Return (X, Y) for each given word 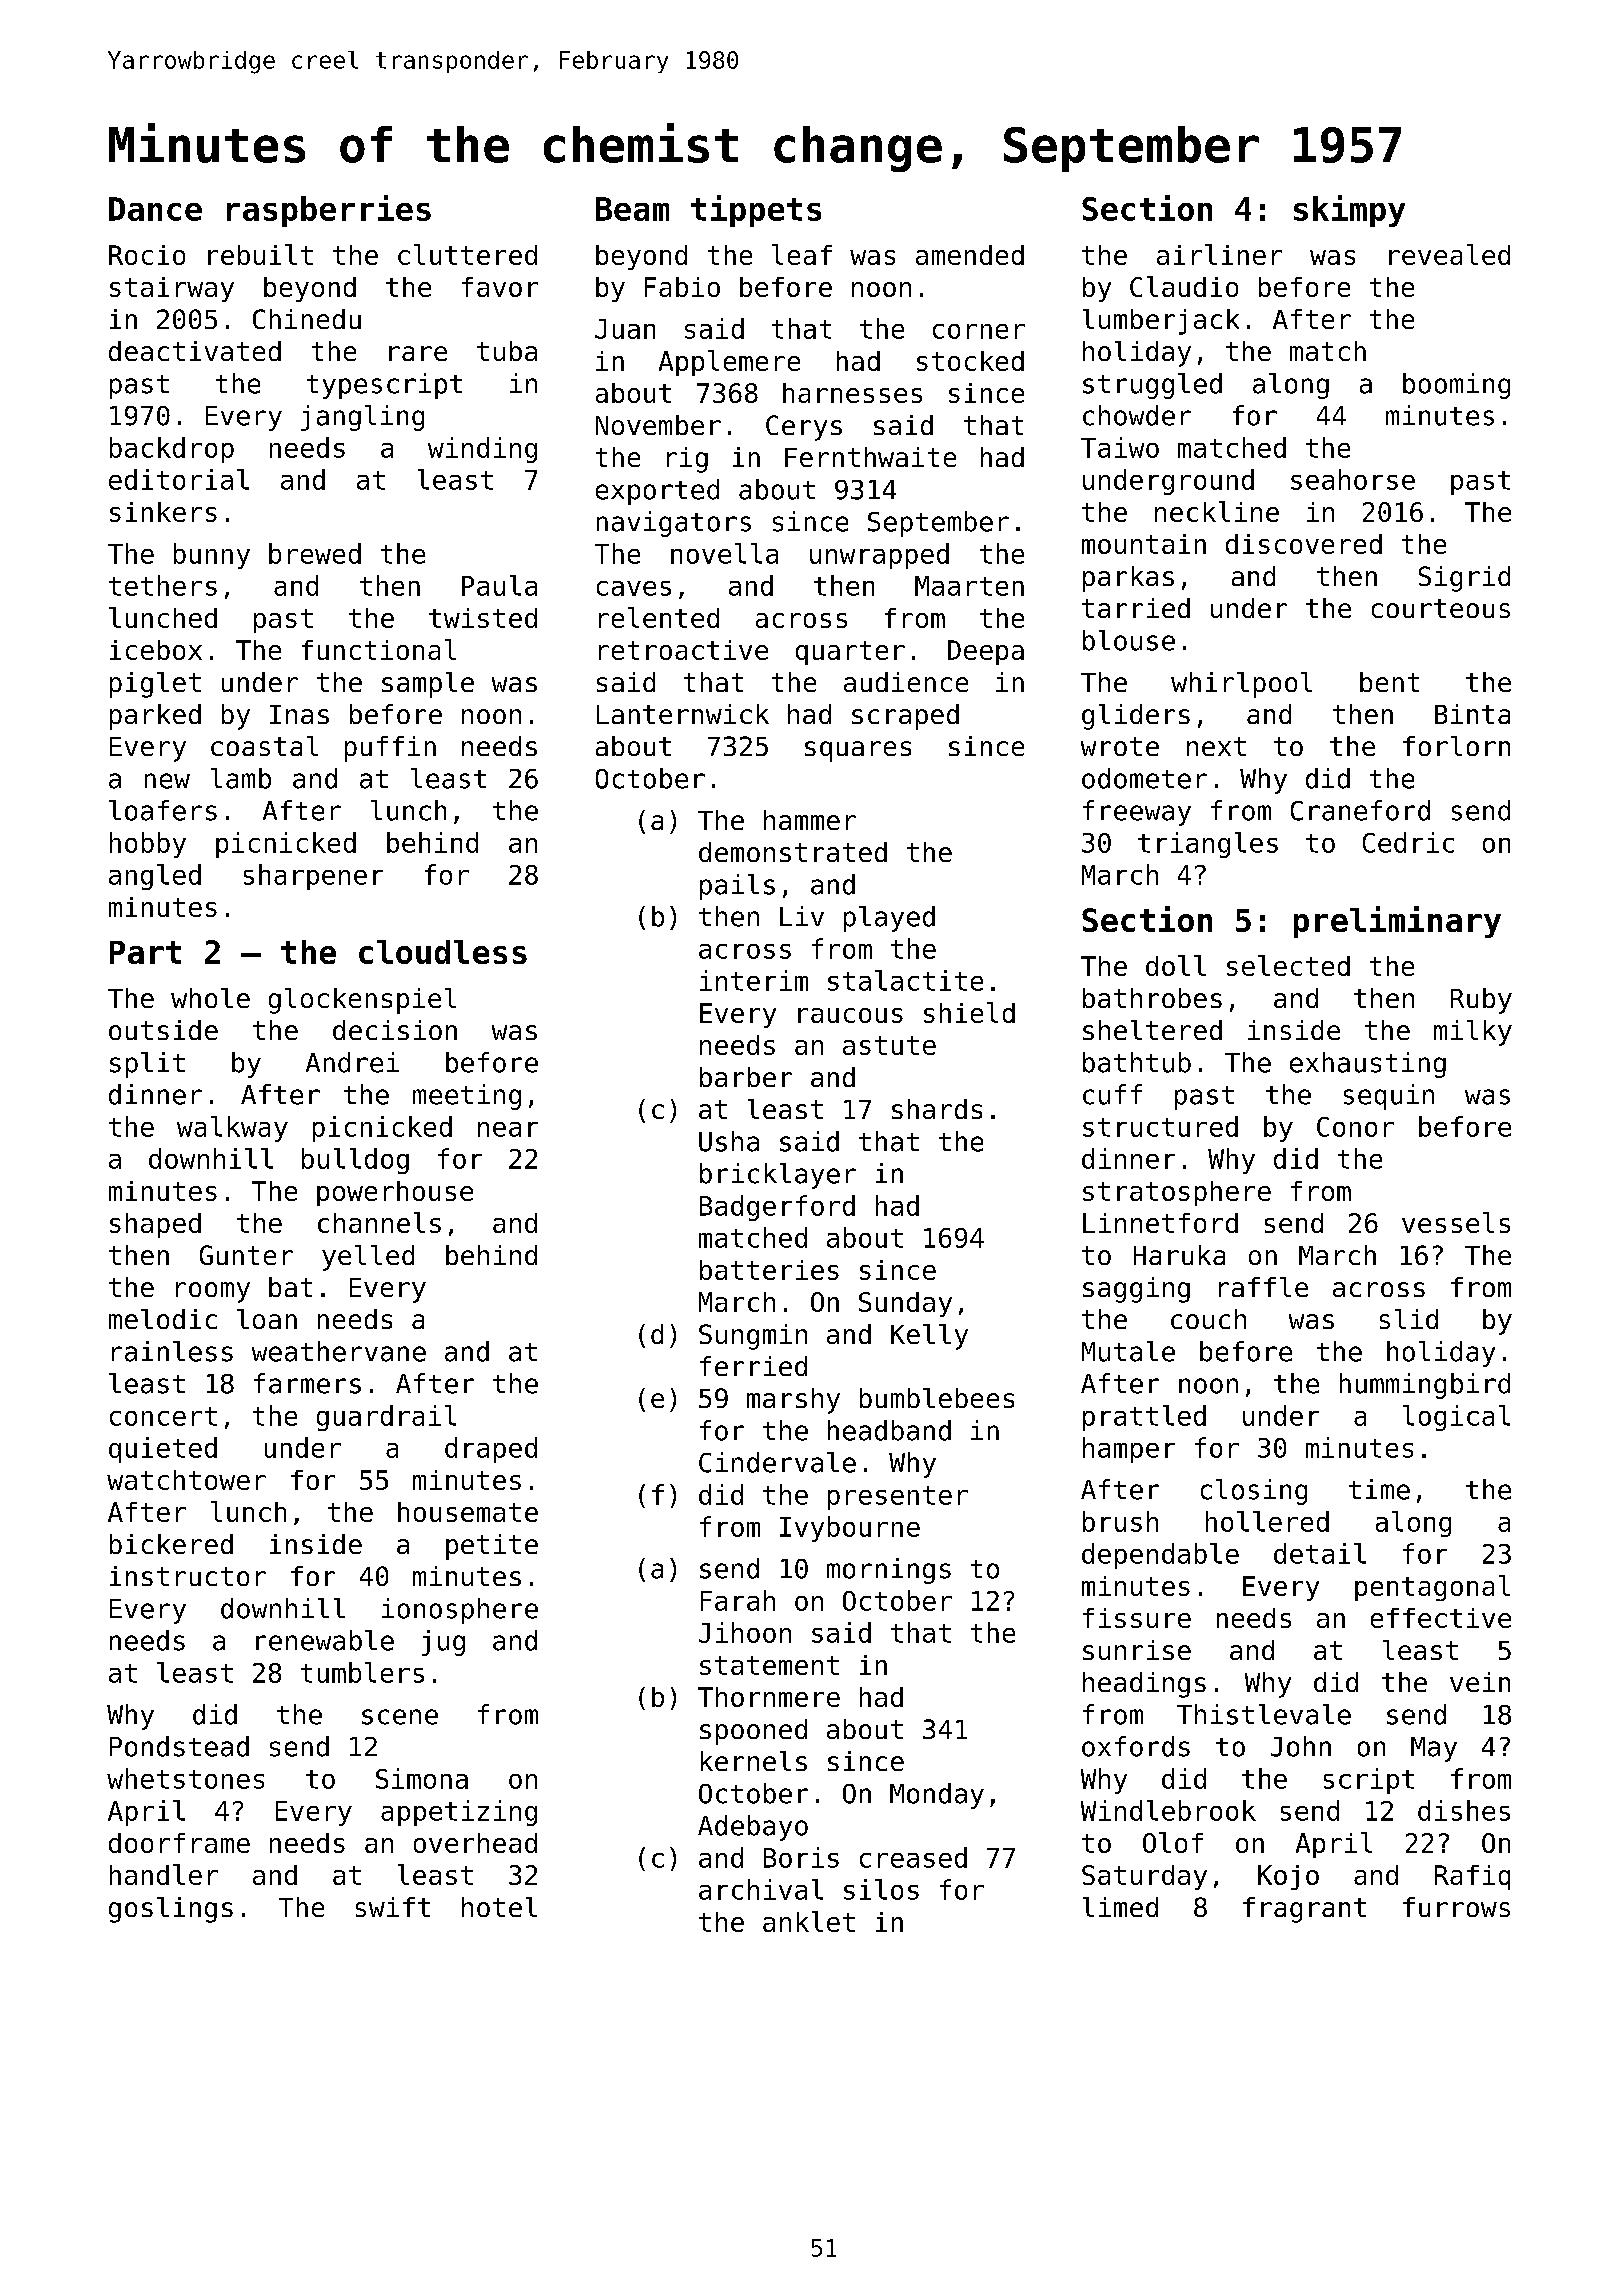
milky (1473, 1033)
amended (970, 255)
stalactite (905, 980)
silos (881, 1889)
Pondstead (179, 1746)
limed (1120, 1907)
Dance (155, 209)
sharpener (313, 877)
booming (1456, 386)
